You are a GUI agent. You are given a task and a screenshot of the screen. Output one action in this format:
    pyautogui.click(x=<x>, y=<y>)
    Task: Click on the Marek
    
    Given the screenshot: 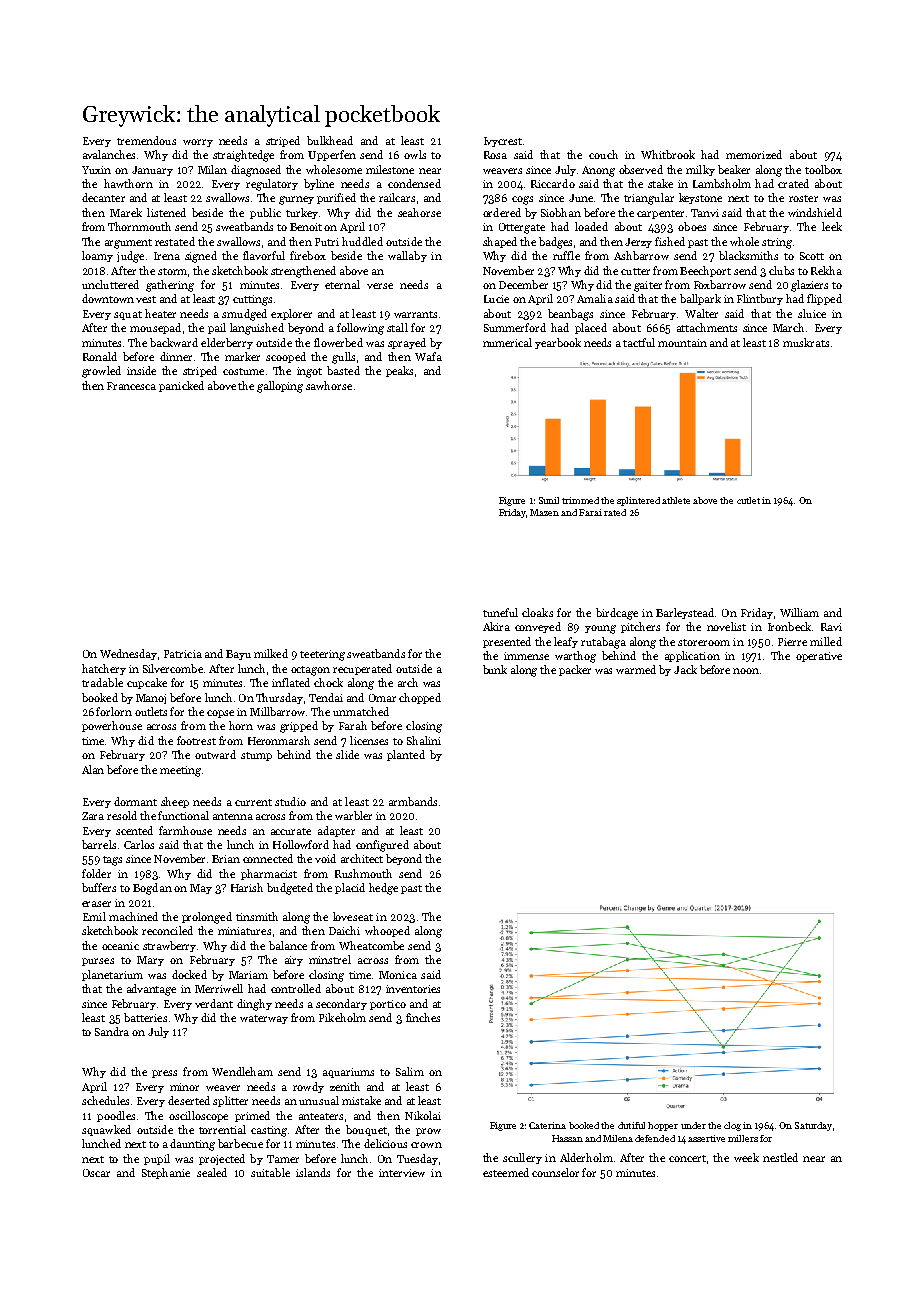 What is the action you would take?
    pyautogui.click(x=126, y=212)
